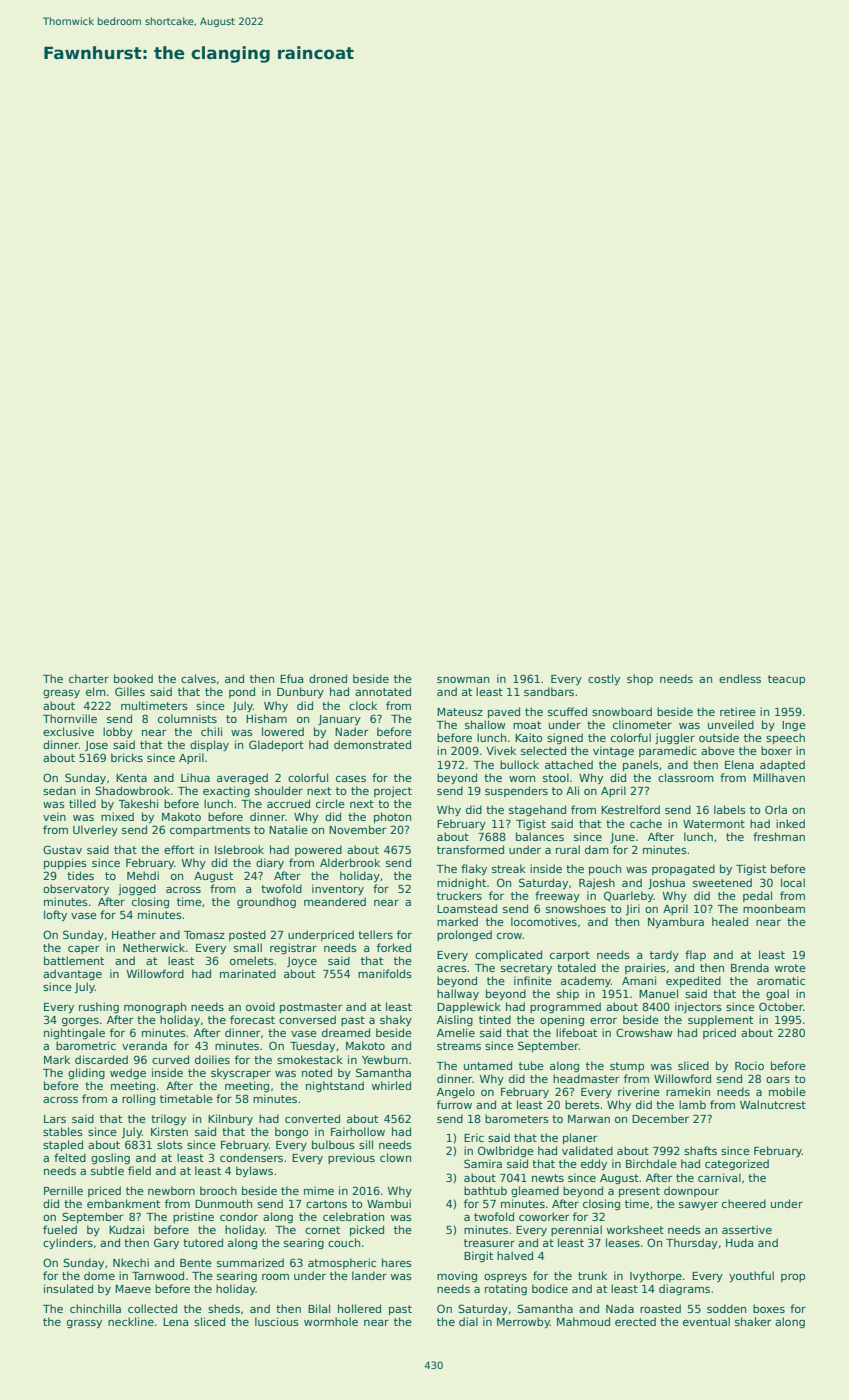  What do you see at coordinates (311, 1008) in the screenshot?
I see `postmaster` at bounding box center [311, 1008].
